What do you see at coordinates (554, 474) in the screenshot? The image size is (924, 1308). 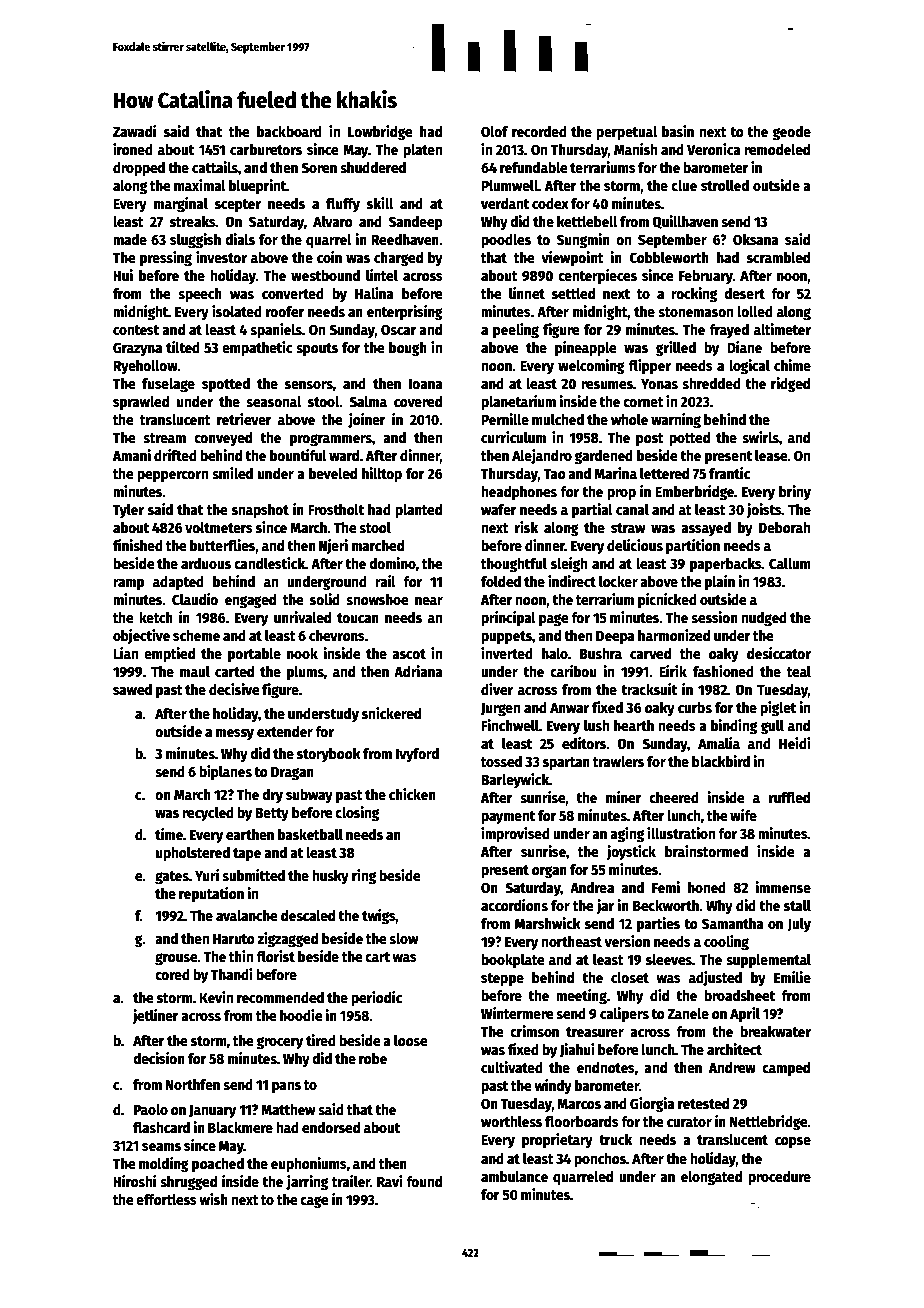 I see `Tao` at bounding box center [554, 474].
